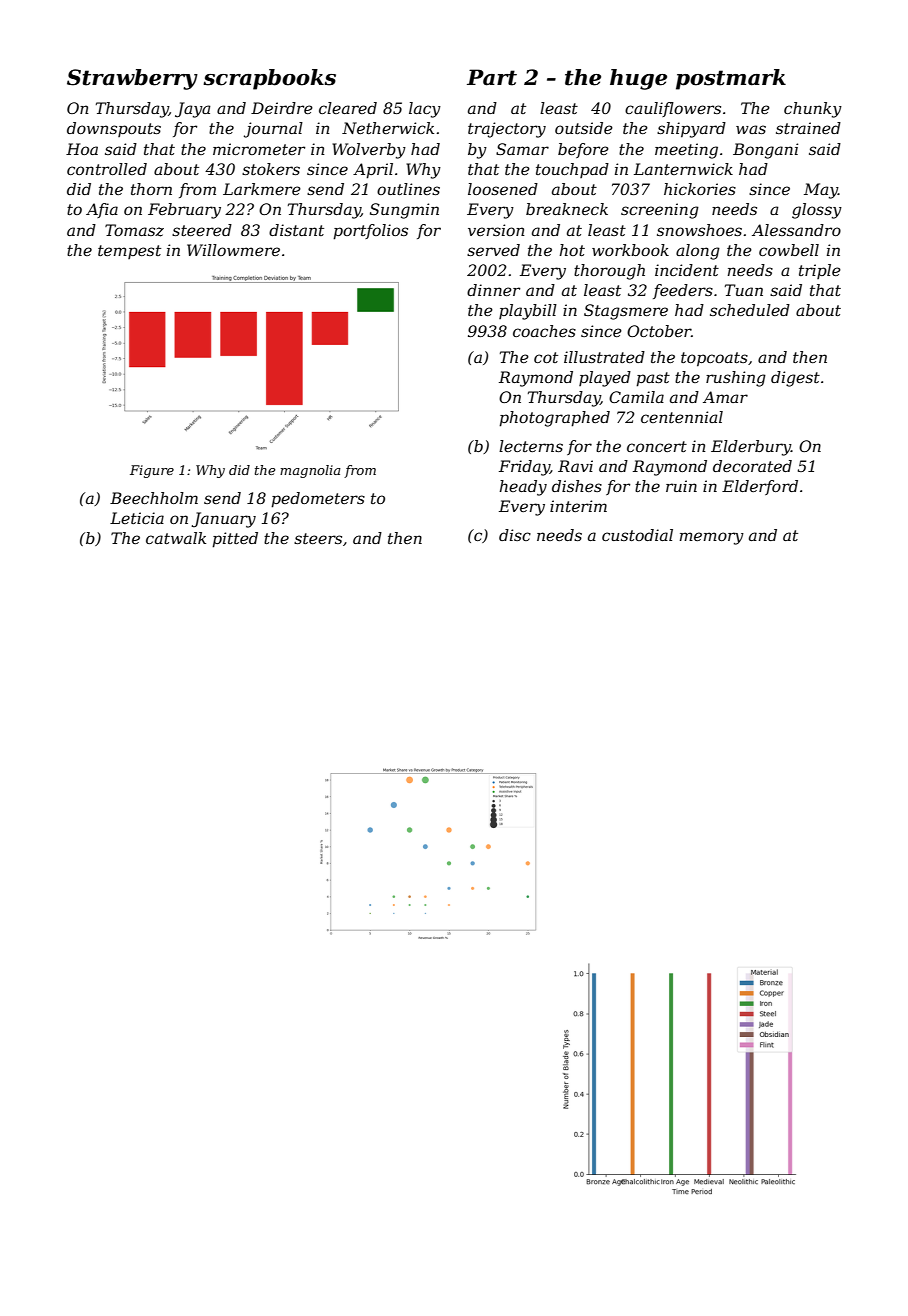 The width and height of the screenshot is (908, 1316). What do you see at coordinates (731, 79) in the screenshot?
I see `postmark` at bounding box center [731, 79].
